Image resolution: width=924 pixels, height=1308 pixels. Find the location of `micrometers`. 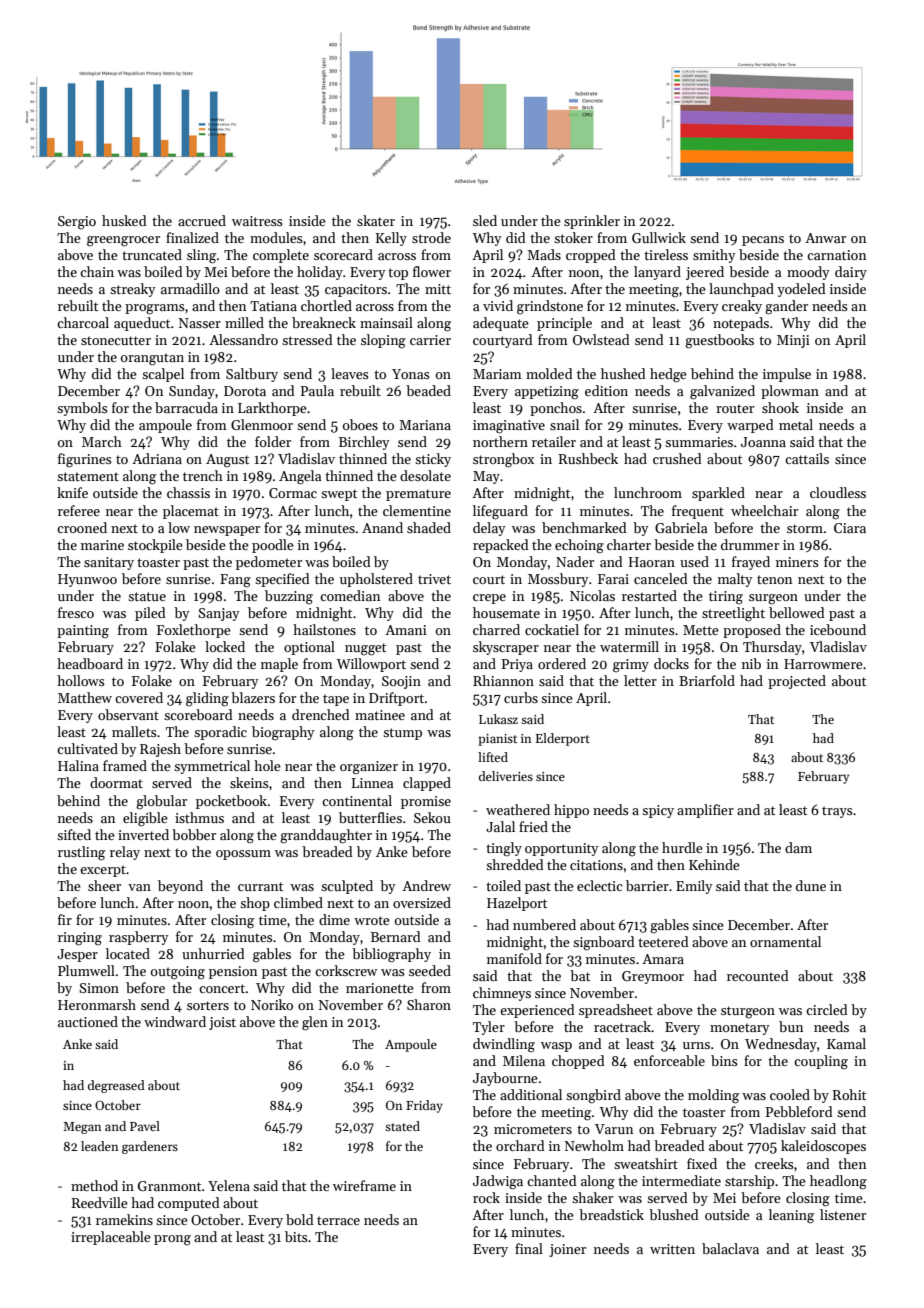

micrometers is located at coordinates (533, 1129).
